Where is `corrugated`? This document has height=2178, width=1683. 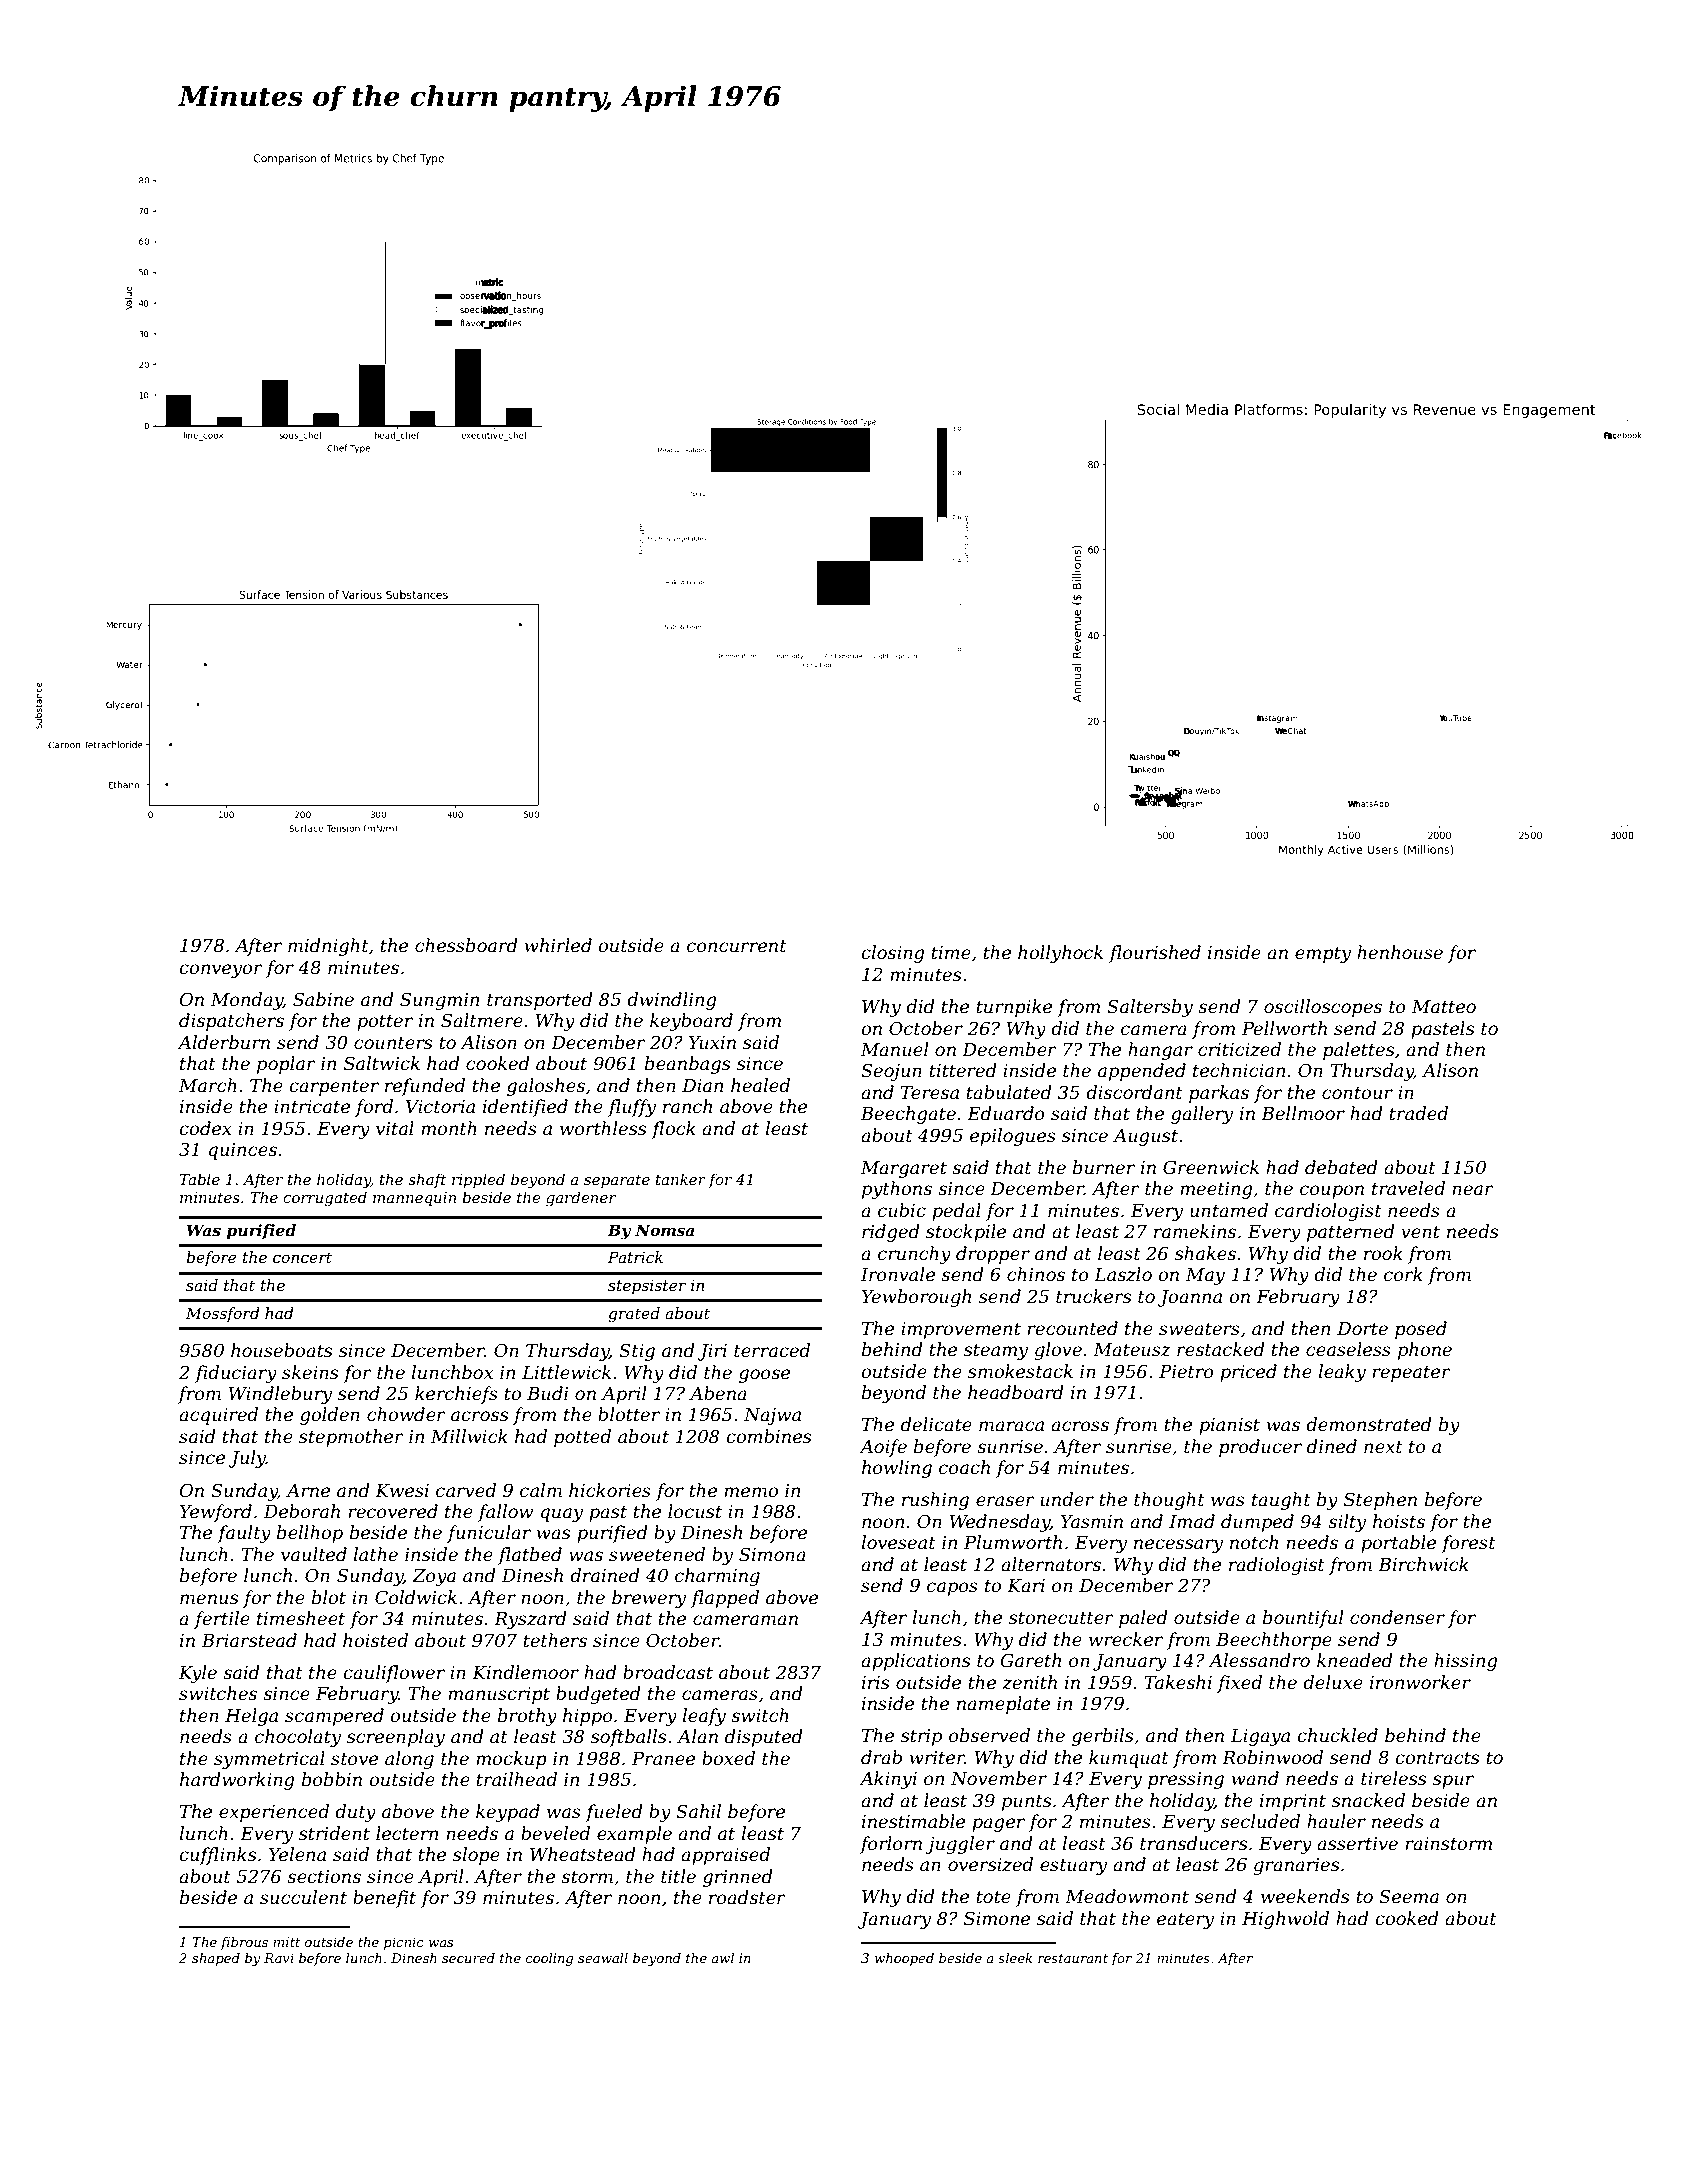
corrugated is located at coordinates (325, 1199).
